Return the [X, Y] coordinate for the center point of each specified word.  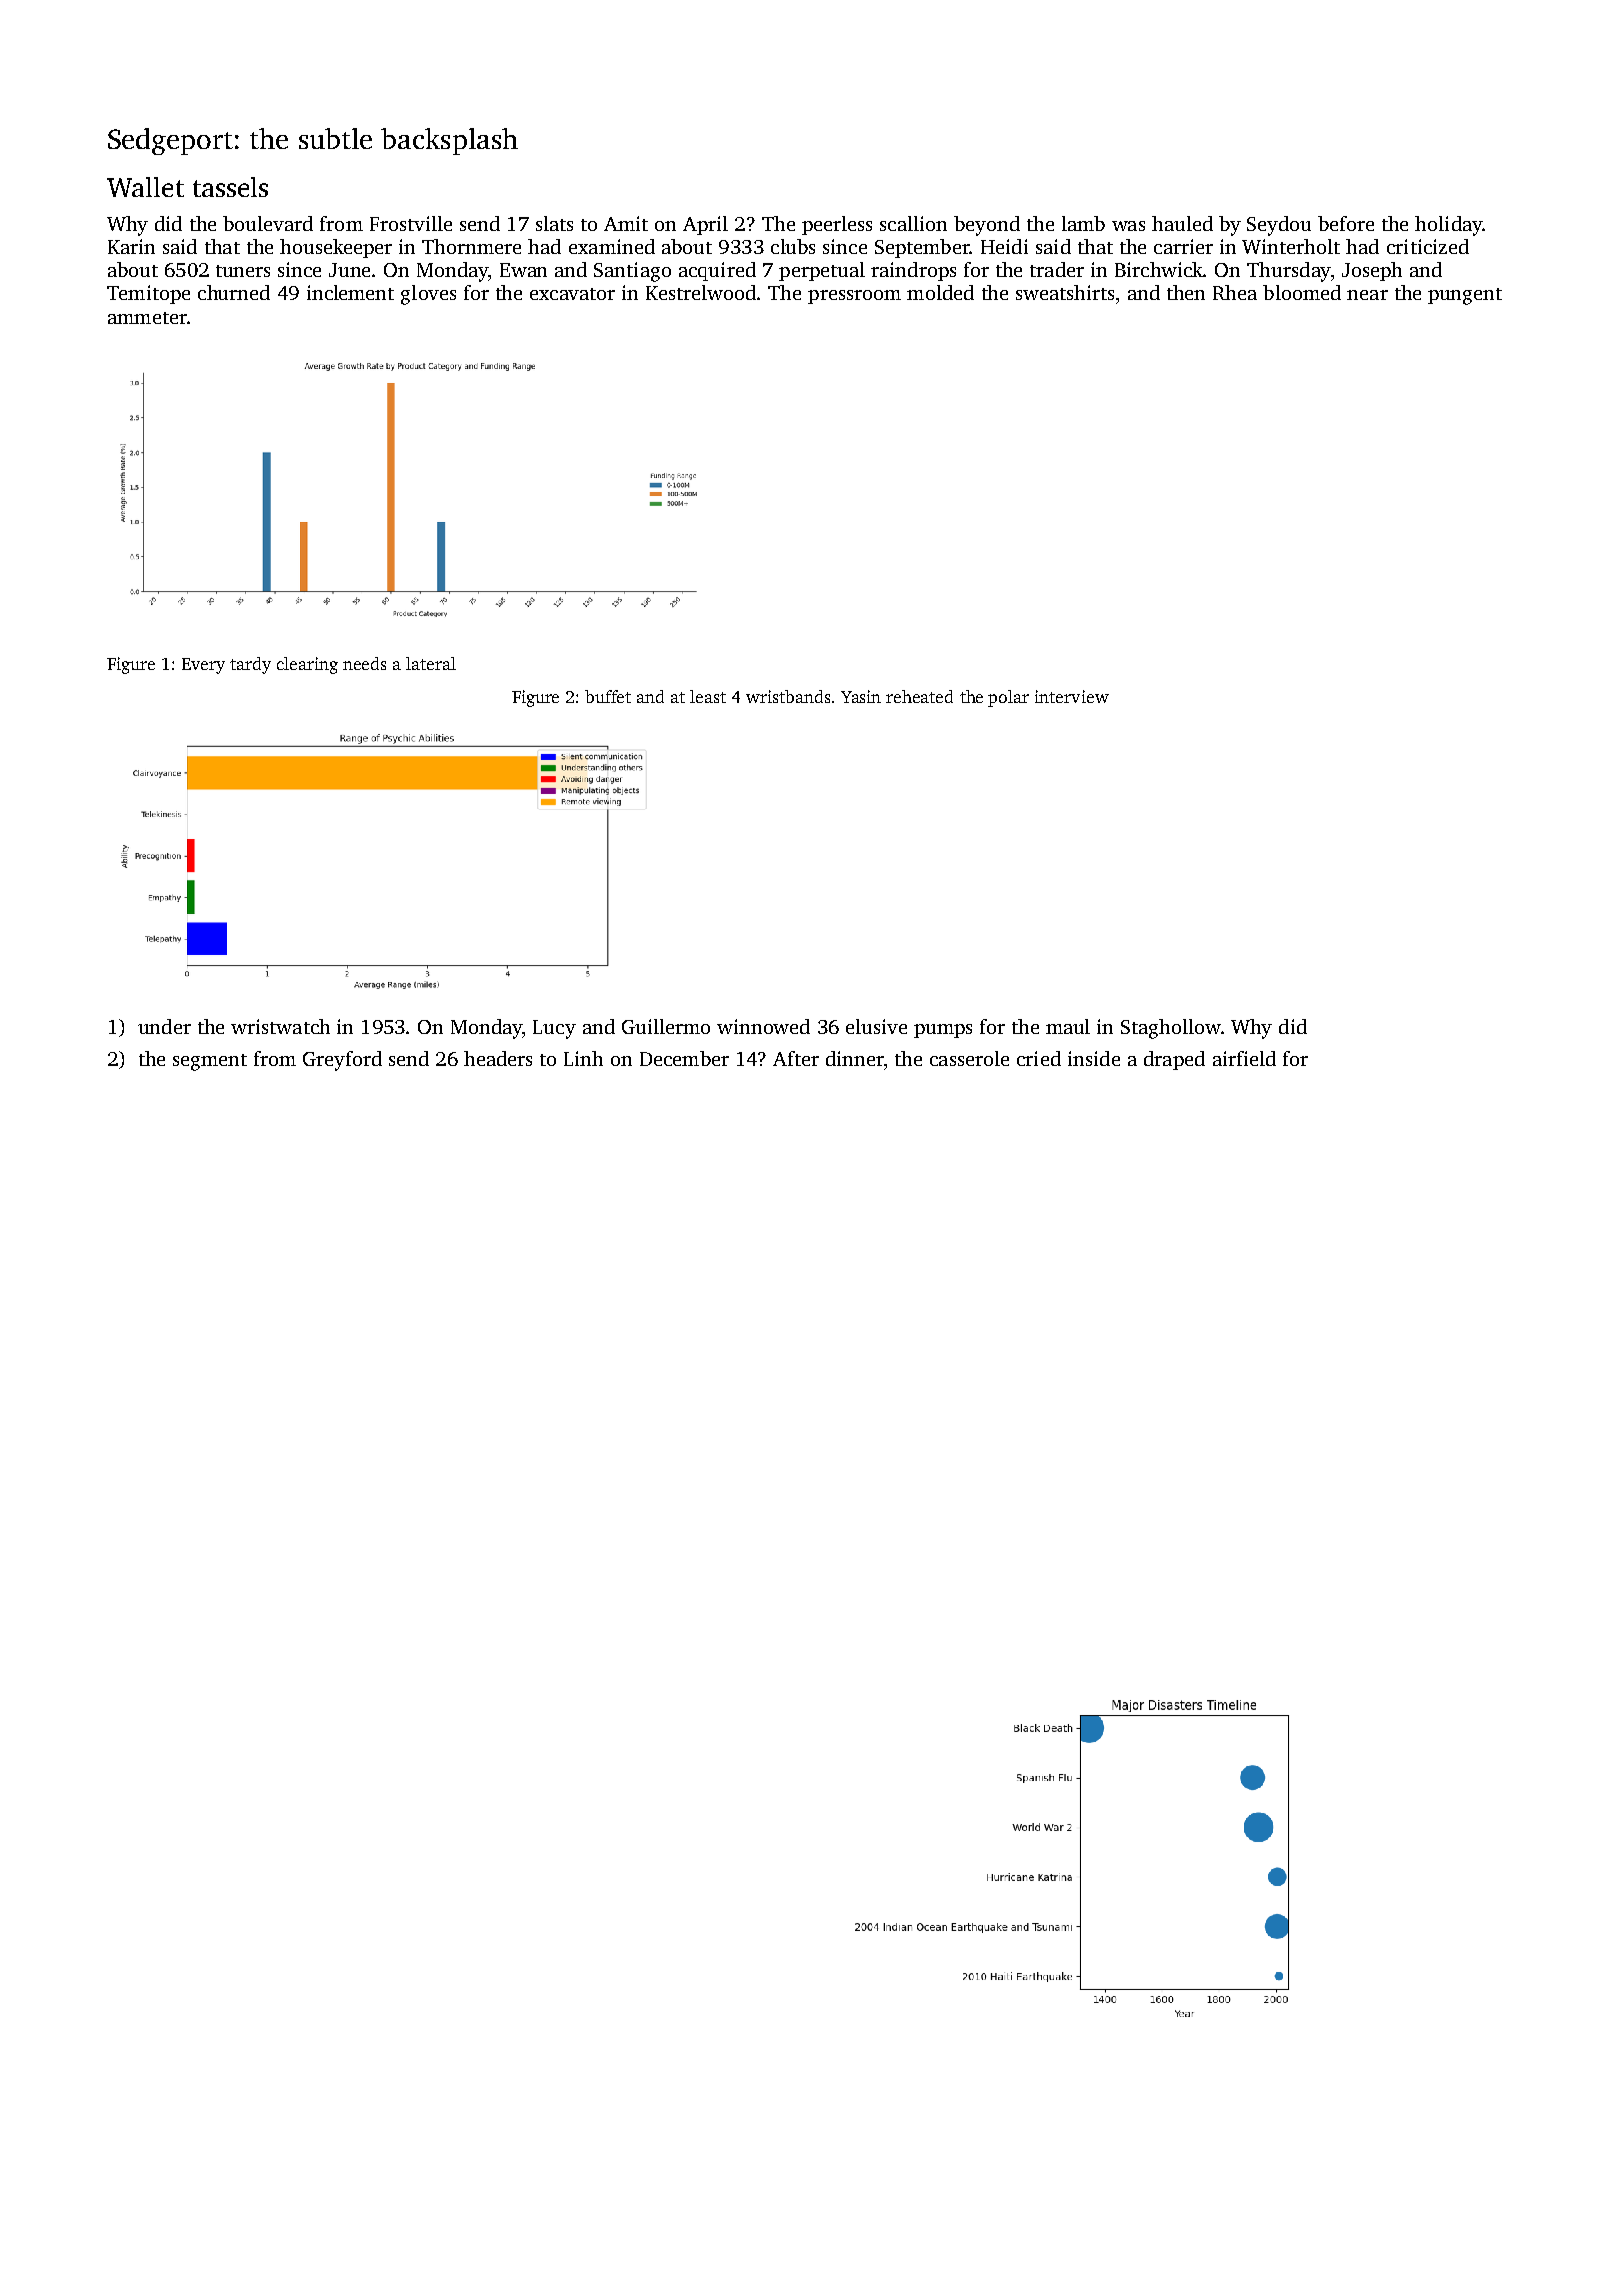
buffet [608, 696]
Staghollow [1171, 1029]
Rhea [1235, 292]
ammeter [147, 318]
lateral [431, 663]
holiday [1448, 226]
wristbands [788, 696]
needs [364, 663]
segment [210, 1062]
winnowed [763, 1026]
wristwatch [280, 1026]
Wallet [145, 187]
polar [1008, 698]
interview [1072, 696]
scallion [913, 223]
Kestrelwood [701, 292]
